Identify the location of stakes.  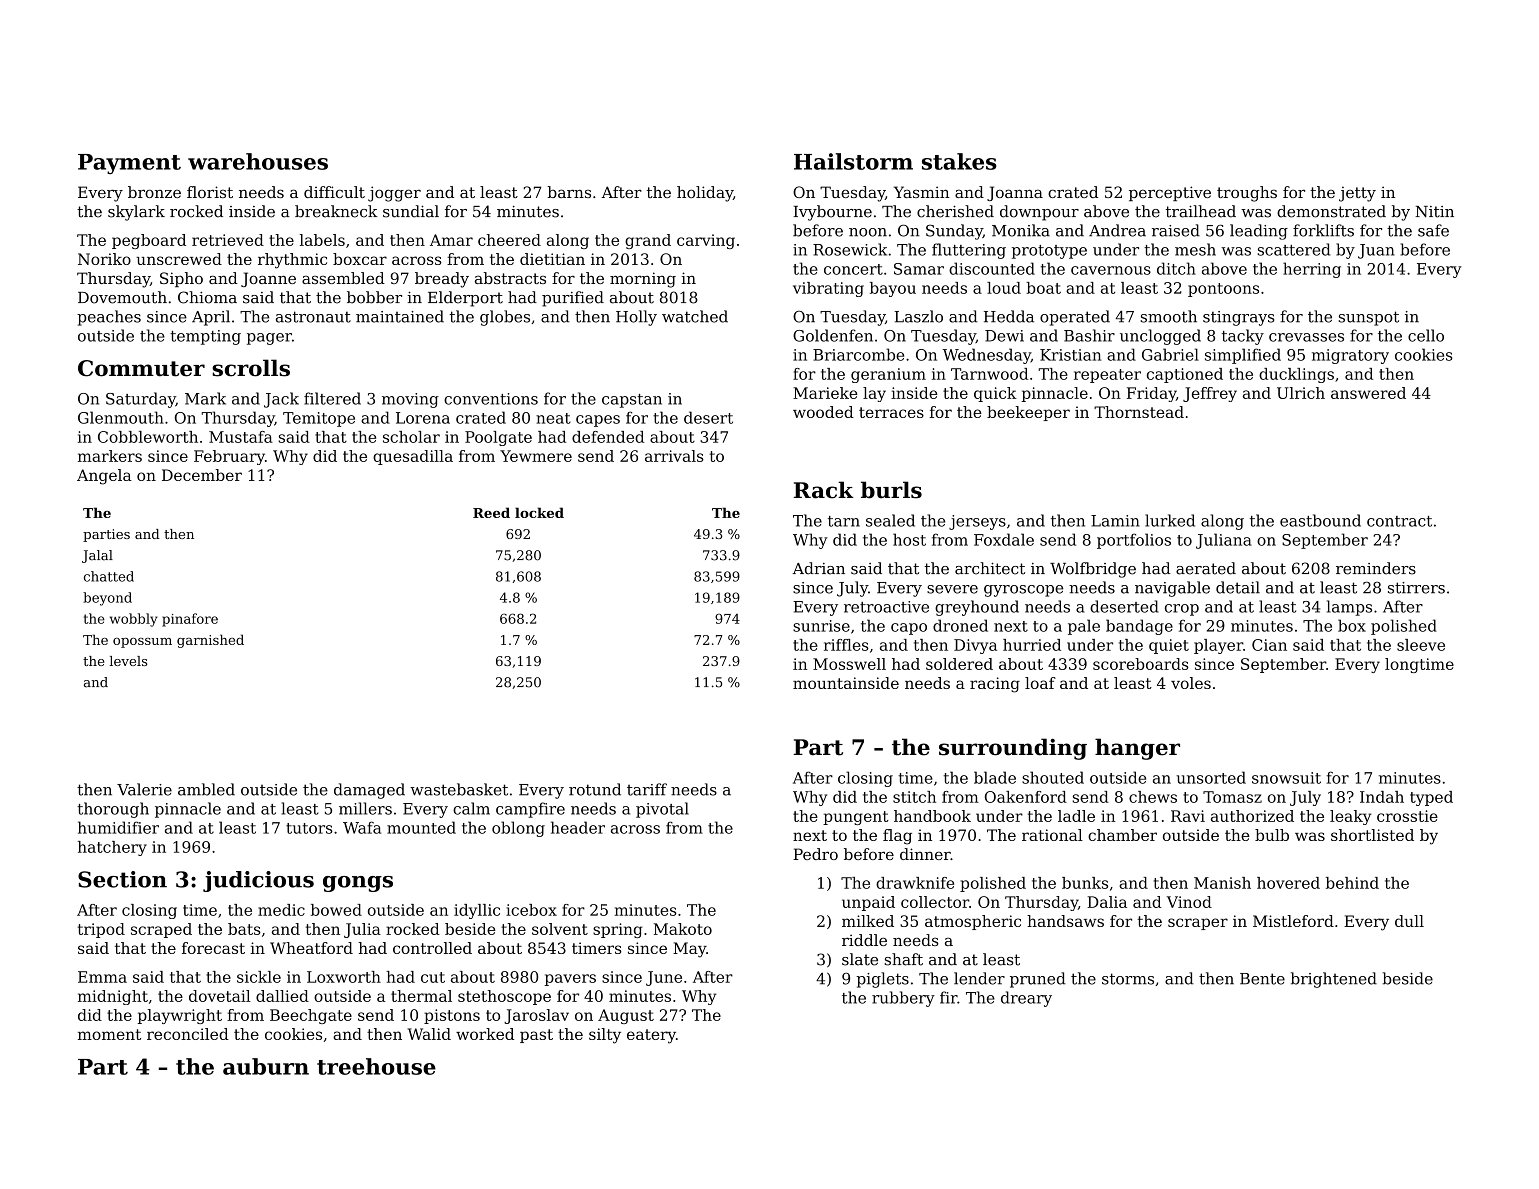
(959, 161).
